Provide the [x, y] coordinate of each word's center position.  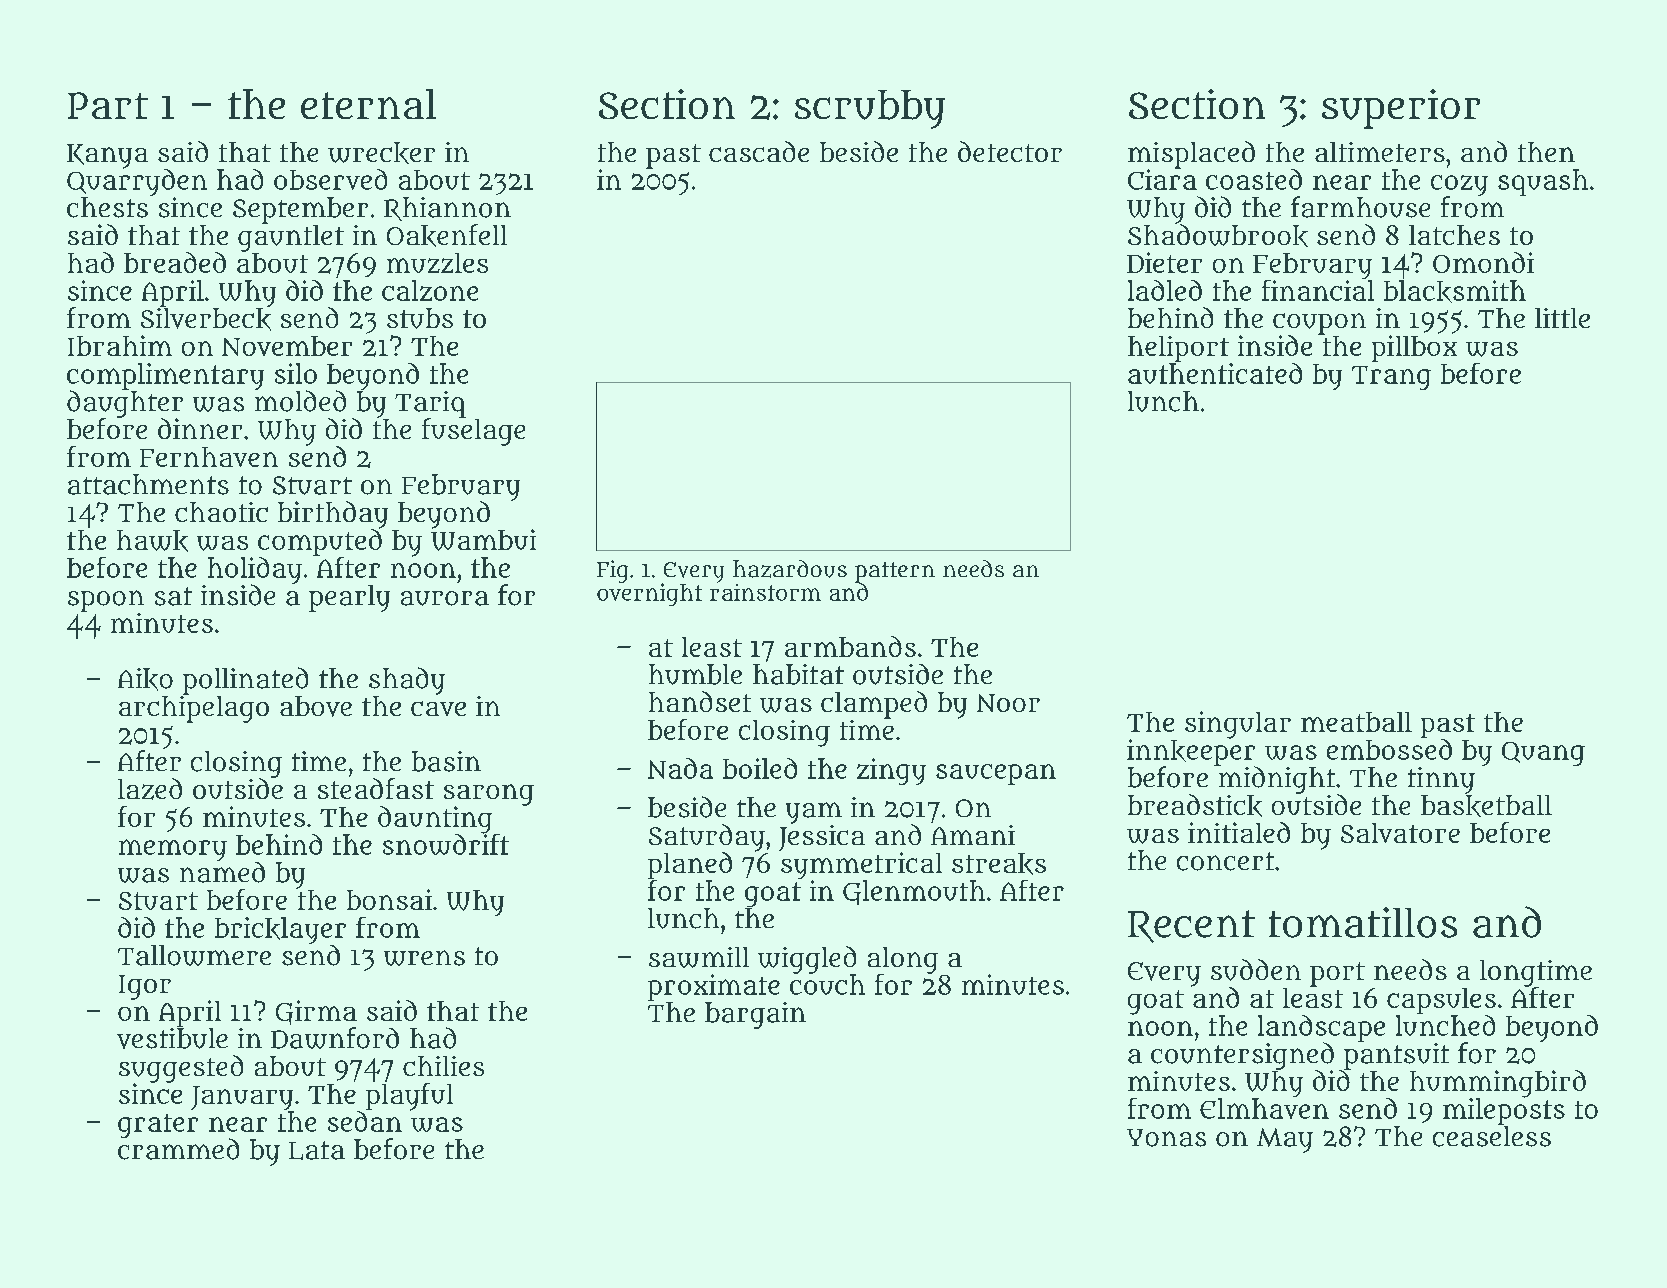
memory [173, 850]
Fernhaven [209, 457]
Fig [612, 571]
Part [108, 105]
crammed [178, 1149]
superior [1401, 109]
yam [814, 813]
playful [409, 1097]
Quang [1543, 754]
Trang [1391, 378]
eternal [368, 104]
